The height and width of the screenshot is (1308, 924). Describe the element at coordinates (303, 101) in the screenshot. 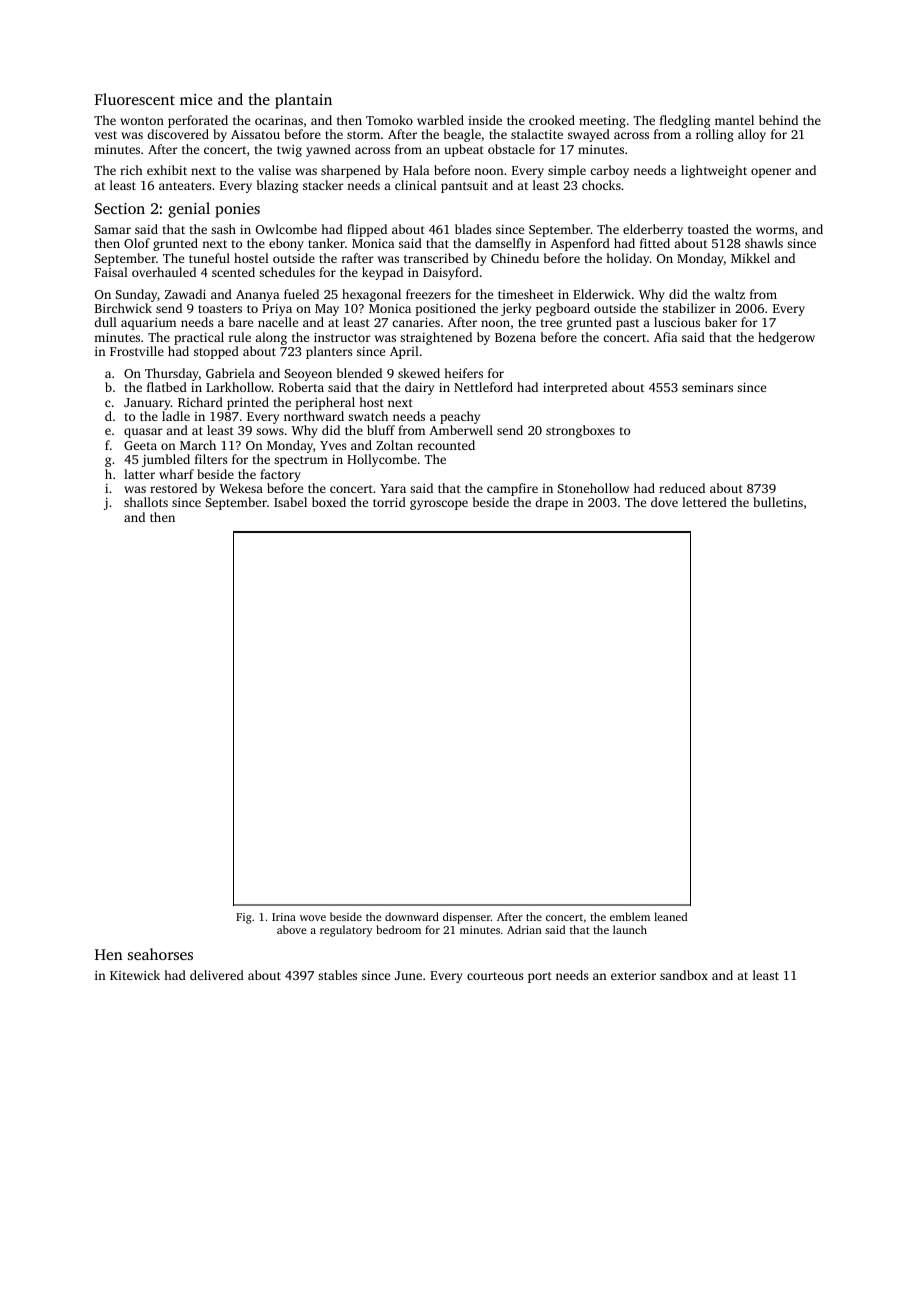

I see `plantain` at that location.
